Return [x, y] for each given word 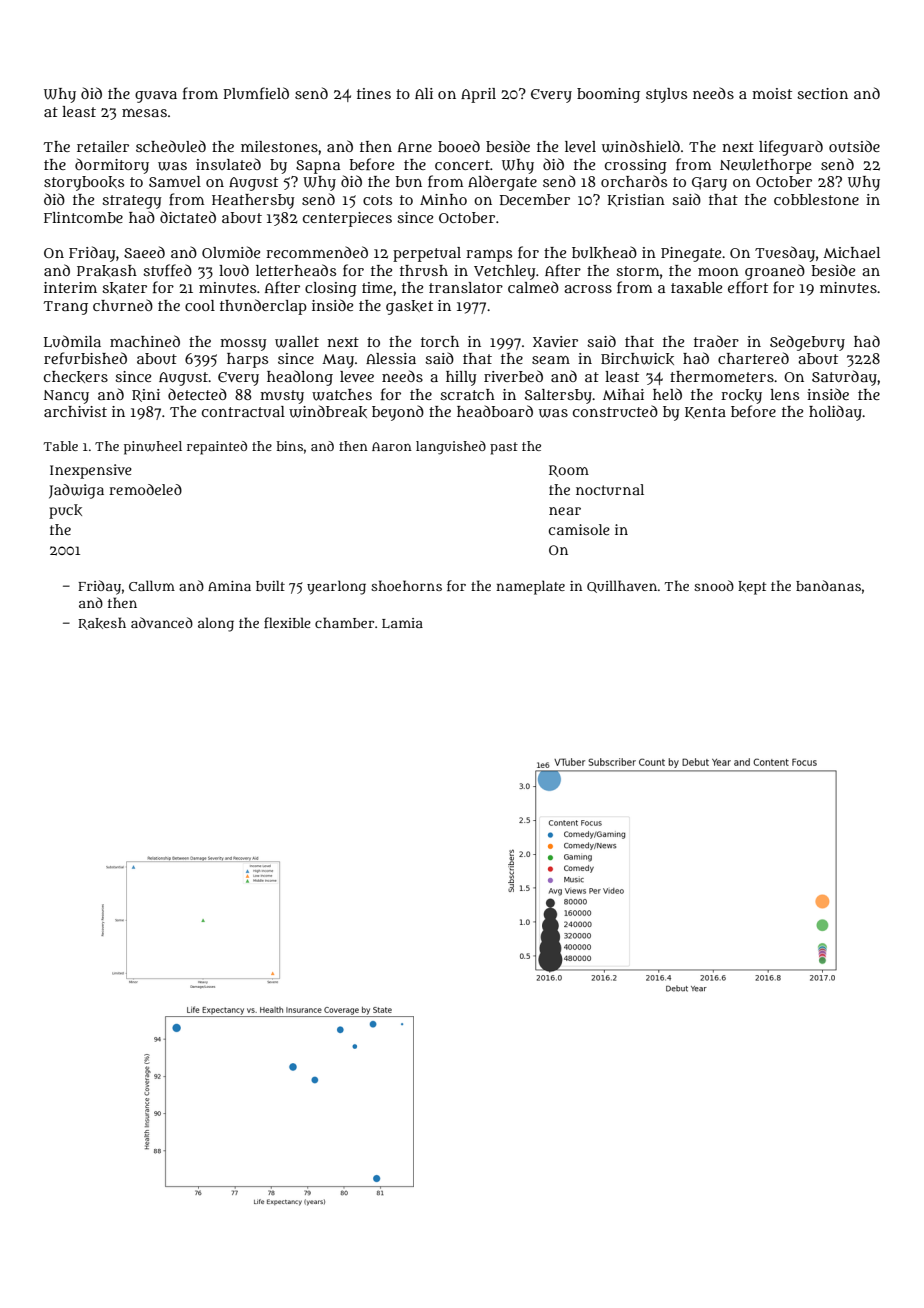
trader [716, 341]
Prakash [107, 271]
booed [459, 146]
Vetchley [505, 272]
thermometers [722, 376]
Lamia [402, 623]
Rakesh [102, 623]
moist [772, 93]
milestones [279, 146]
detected [197, 394]
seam [551, 360]
